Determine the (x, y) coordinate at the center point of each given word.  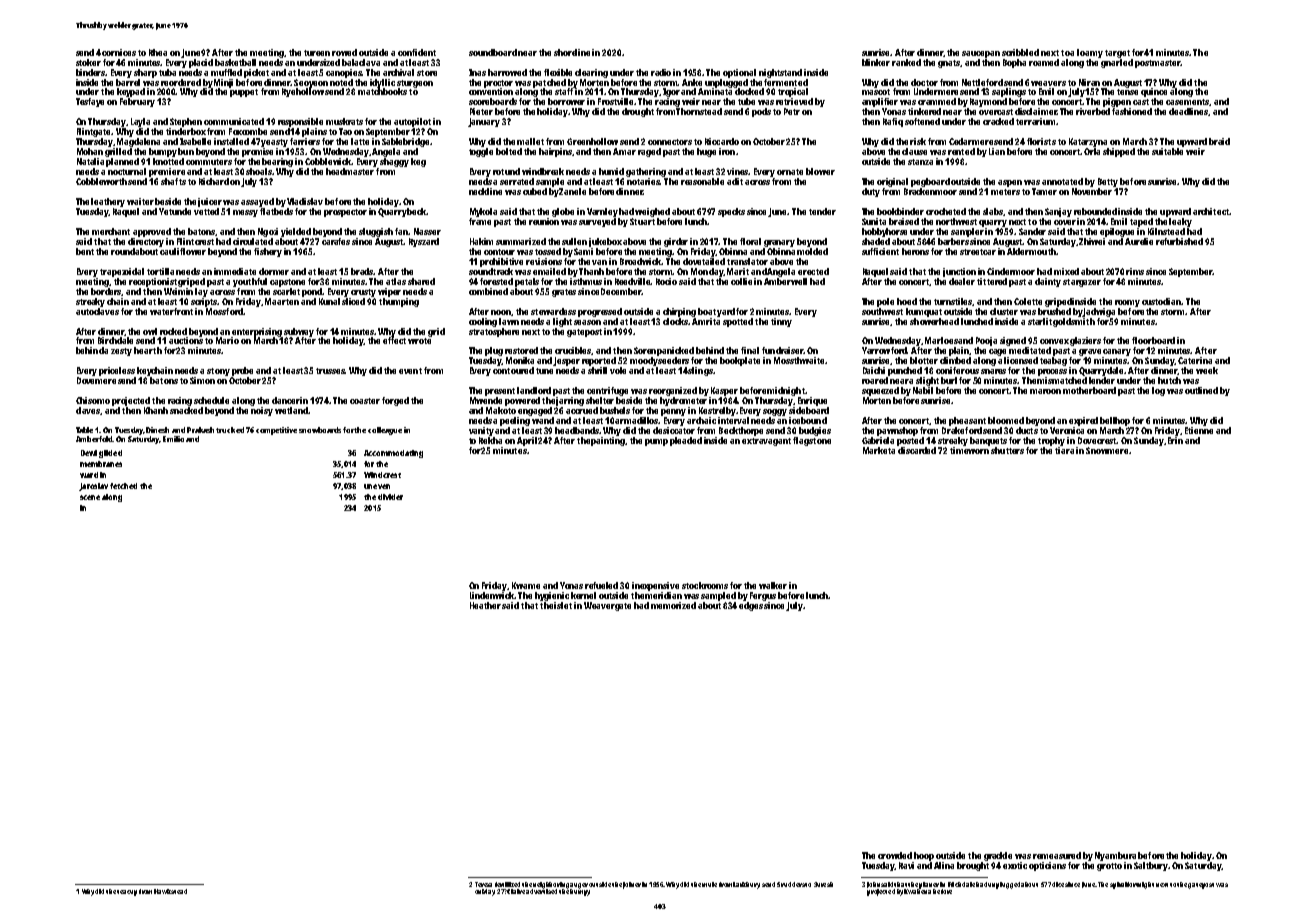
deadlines (1189, 112)
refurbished (1179, 241)
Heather (485, 605)
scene (90, 497)
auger (579, 886)
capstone (287, 283)
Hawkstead (170, 891)
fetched (123, 486)
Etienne (1199, 430)
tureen (317, 53)
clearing (591, 73)
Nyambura (1115, 856)
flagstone (812, 441)
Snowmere (1107, 450)
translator (747, 261)
